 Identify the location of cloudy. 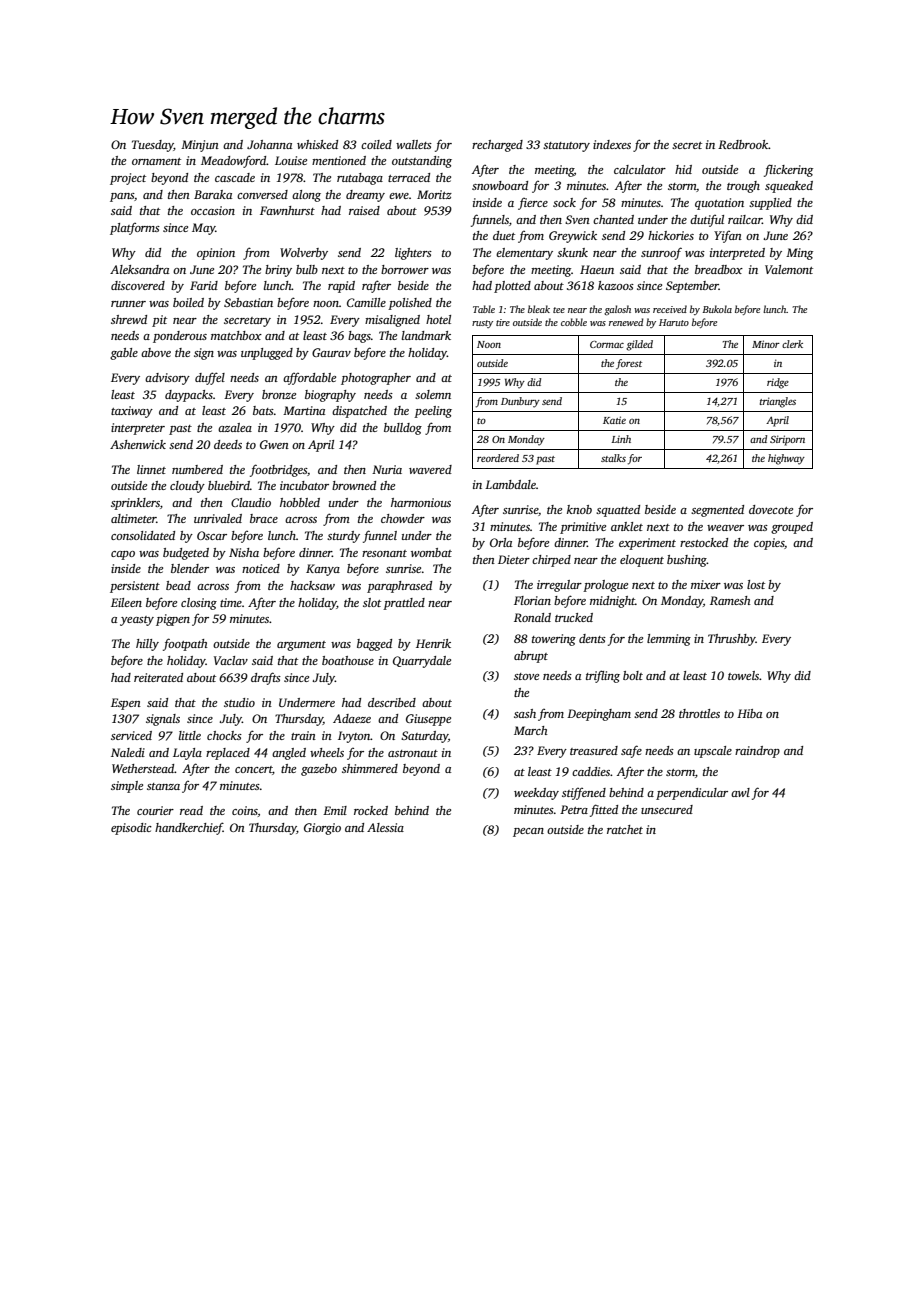
(187, 487).
